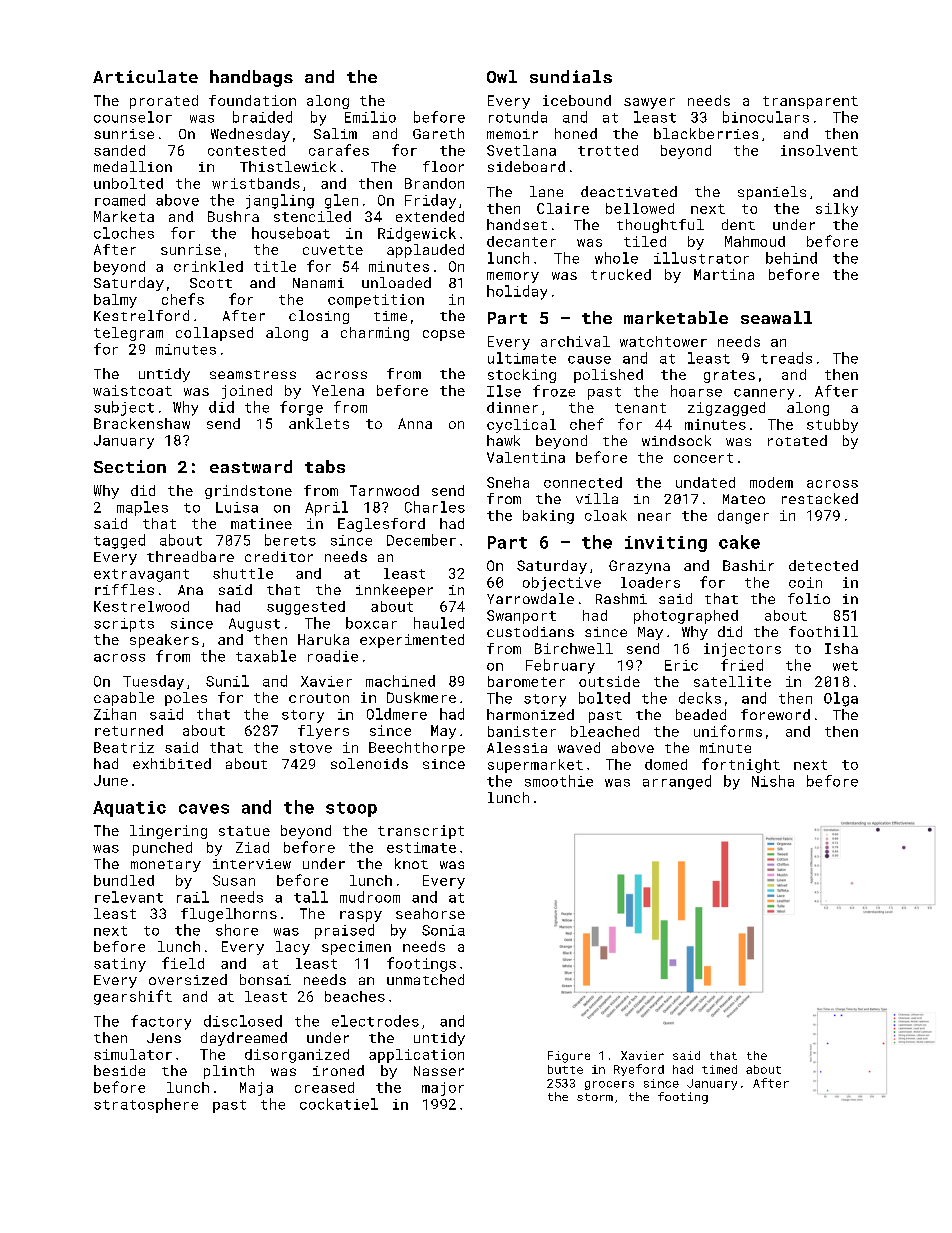 The width and height of the screenshot is (952, 1233). I want to click on Ryeford, so click(639, 1070).
